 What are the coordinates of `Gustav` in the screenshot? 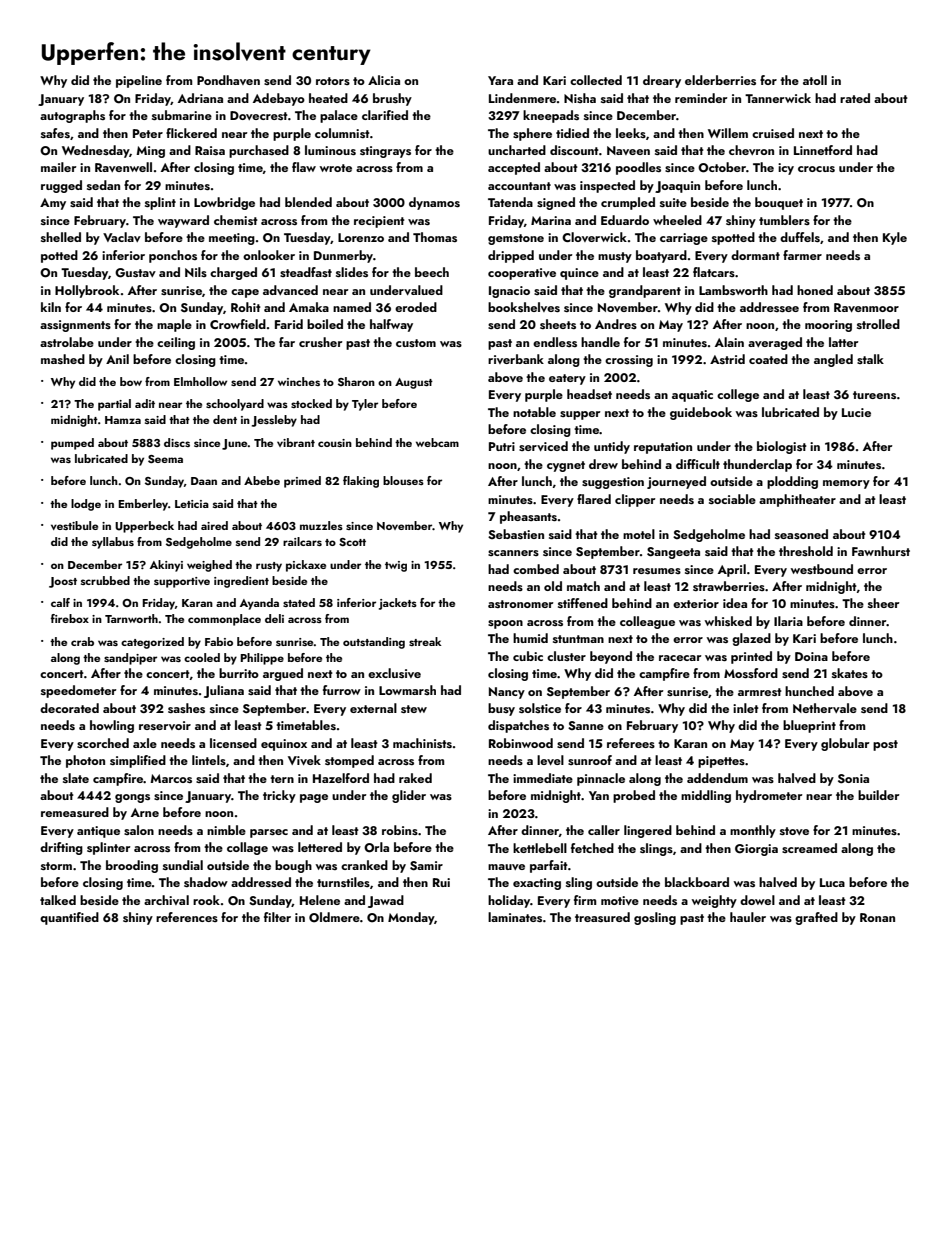 It's located at (135, 273).
